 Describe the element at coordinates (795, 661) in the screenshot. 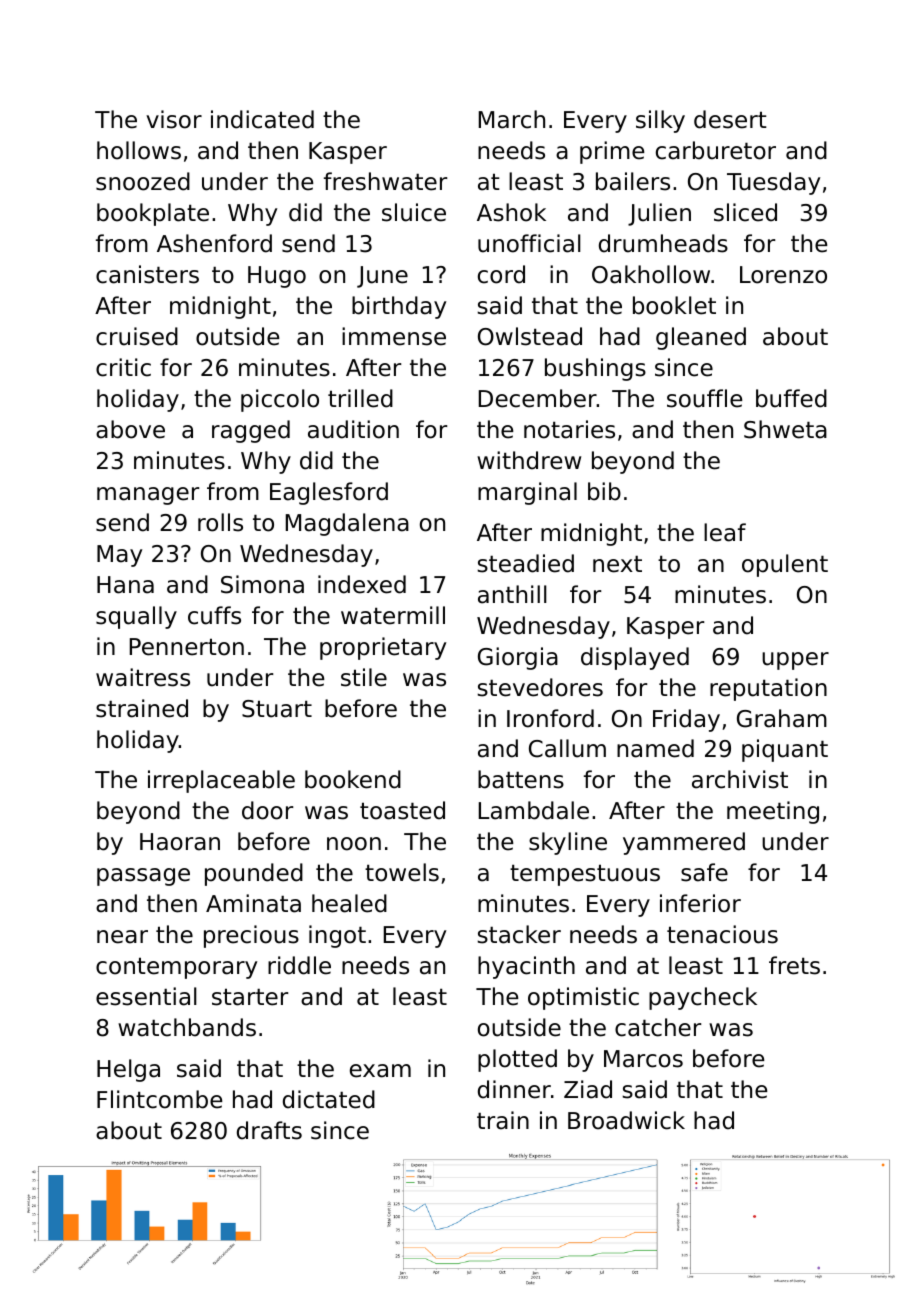

I see `upper` at that location.
